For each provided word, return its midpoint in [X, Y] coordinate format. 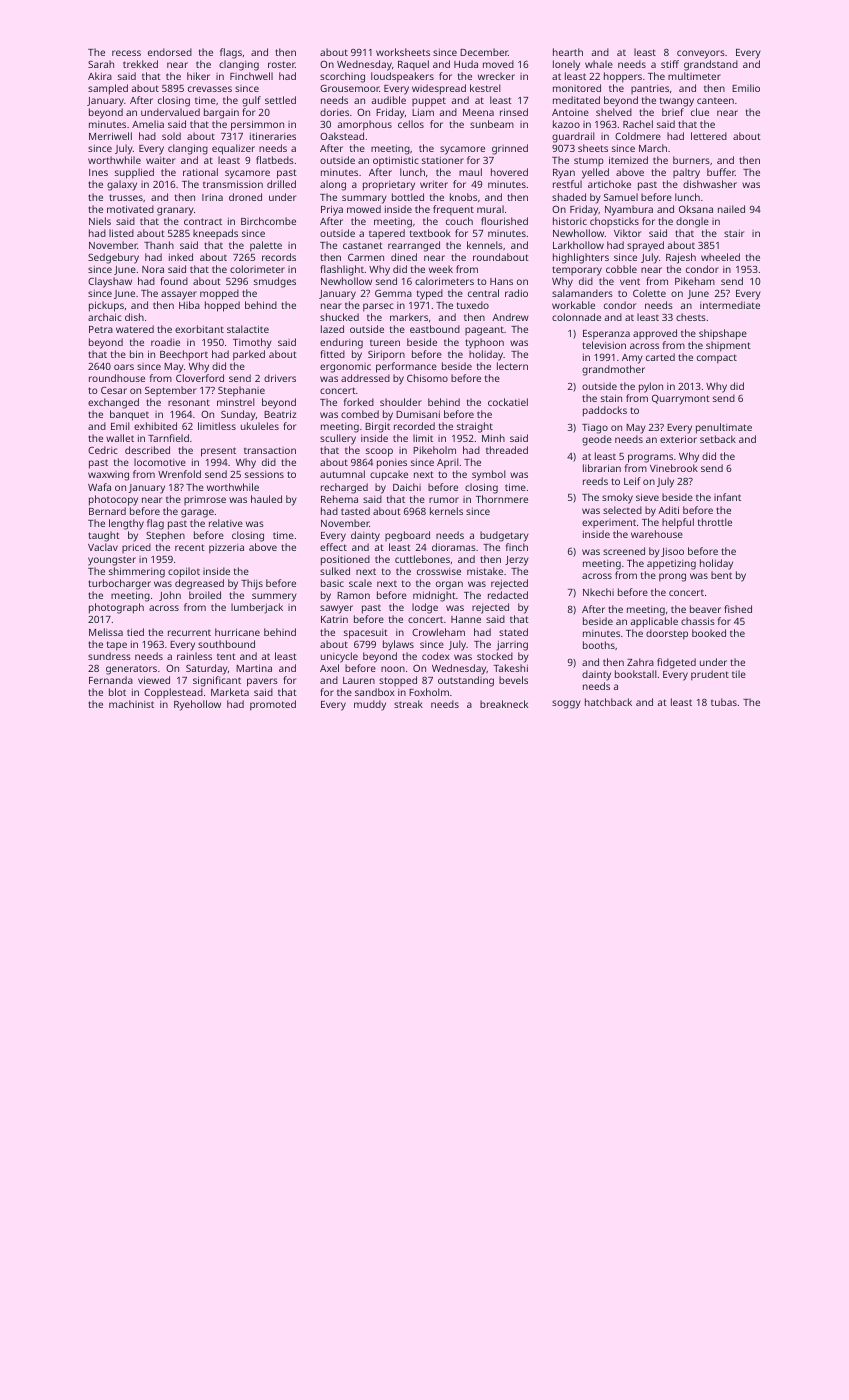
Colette [649, 293]
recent [190, 547]
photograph [116, 608]
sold [171, 136]
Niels [100, 221]
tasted [355, 511]
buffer [721, 172]
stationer [443, 160]
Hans [501, 281]
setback [718, 439]
